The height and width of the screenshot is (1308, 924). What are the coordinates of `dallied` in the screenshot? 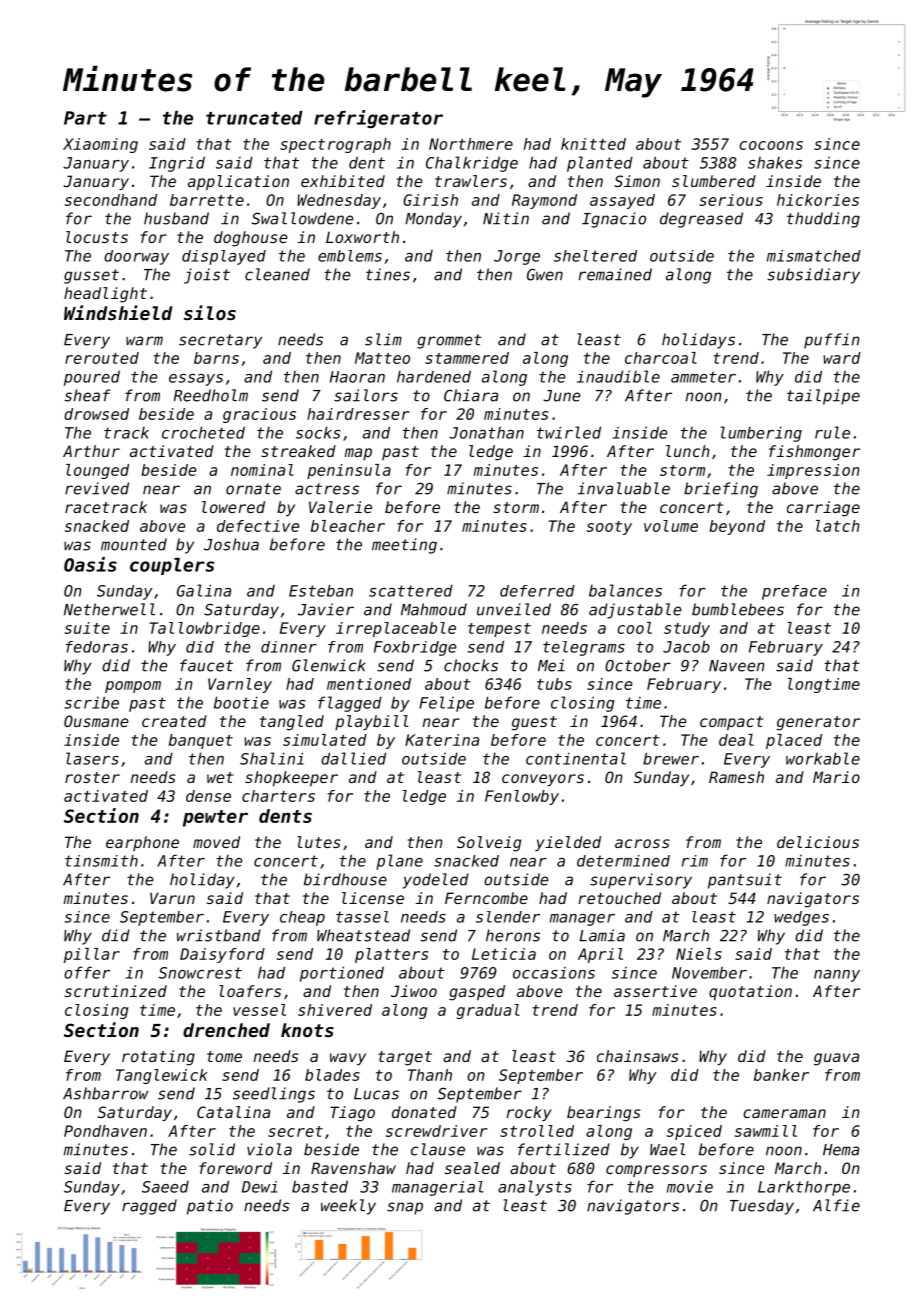 It's located at (353, 758).
